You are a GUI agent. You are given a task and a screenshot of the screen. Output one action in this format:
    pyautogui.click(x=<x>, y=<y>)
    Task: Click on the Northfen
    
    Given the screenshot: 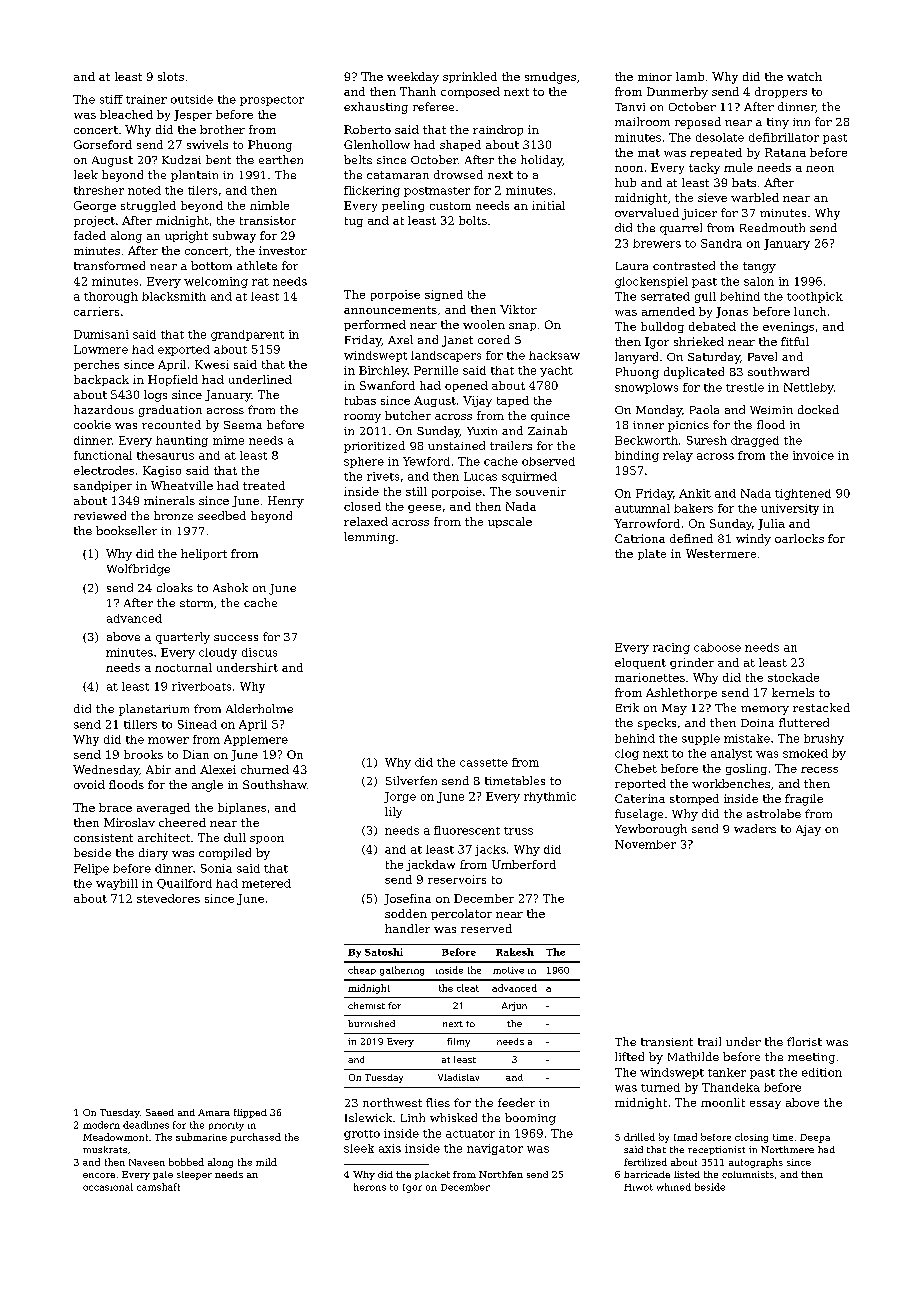 What is the action you would take?
    pyautogui.click(x=501, y=1174)
